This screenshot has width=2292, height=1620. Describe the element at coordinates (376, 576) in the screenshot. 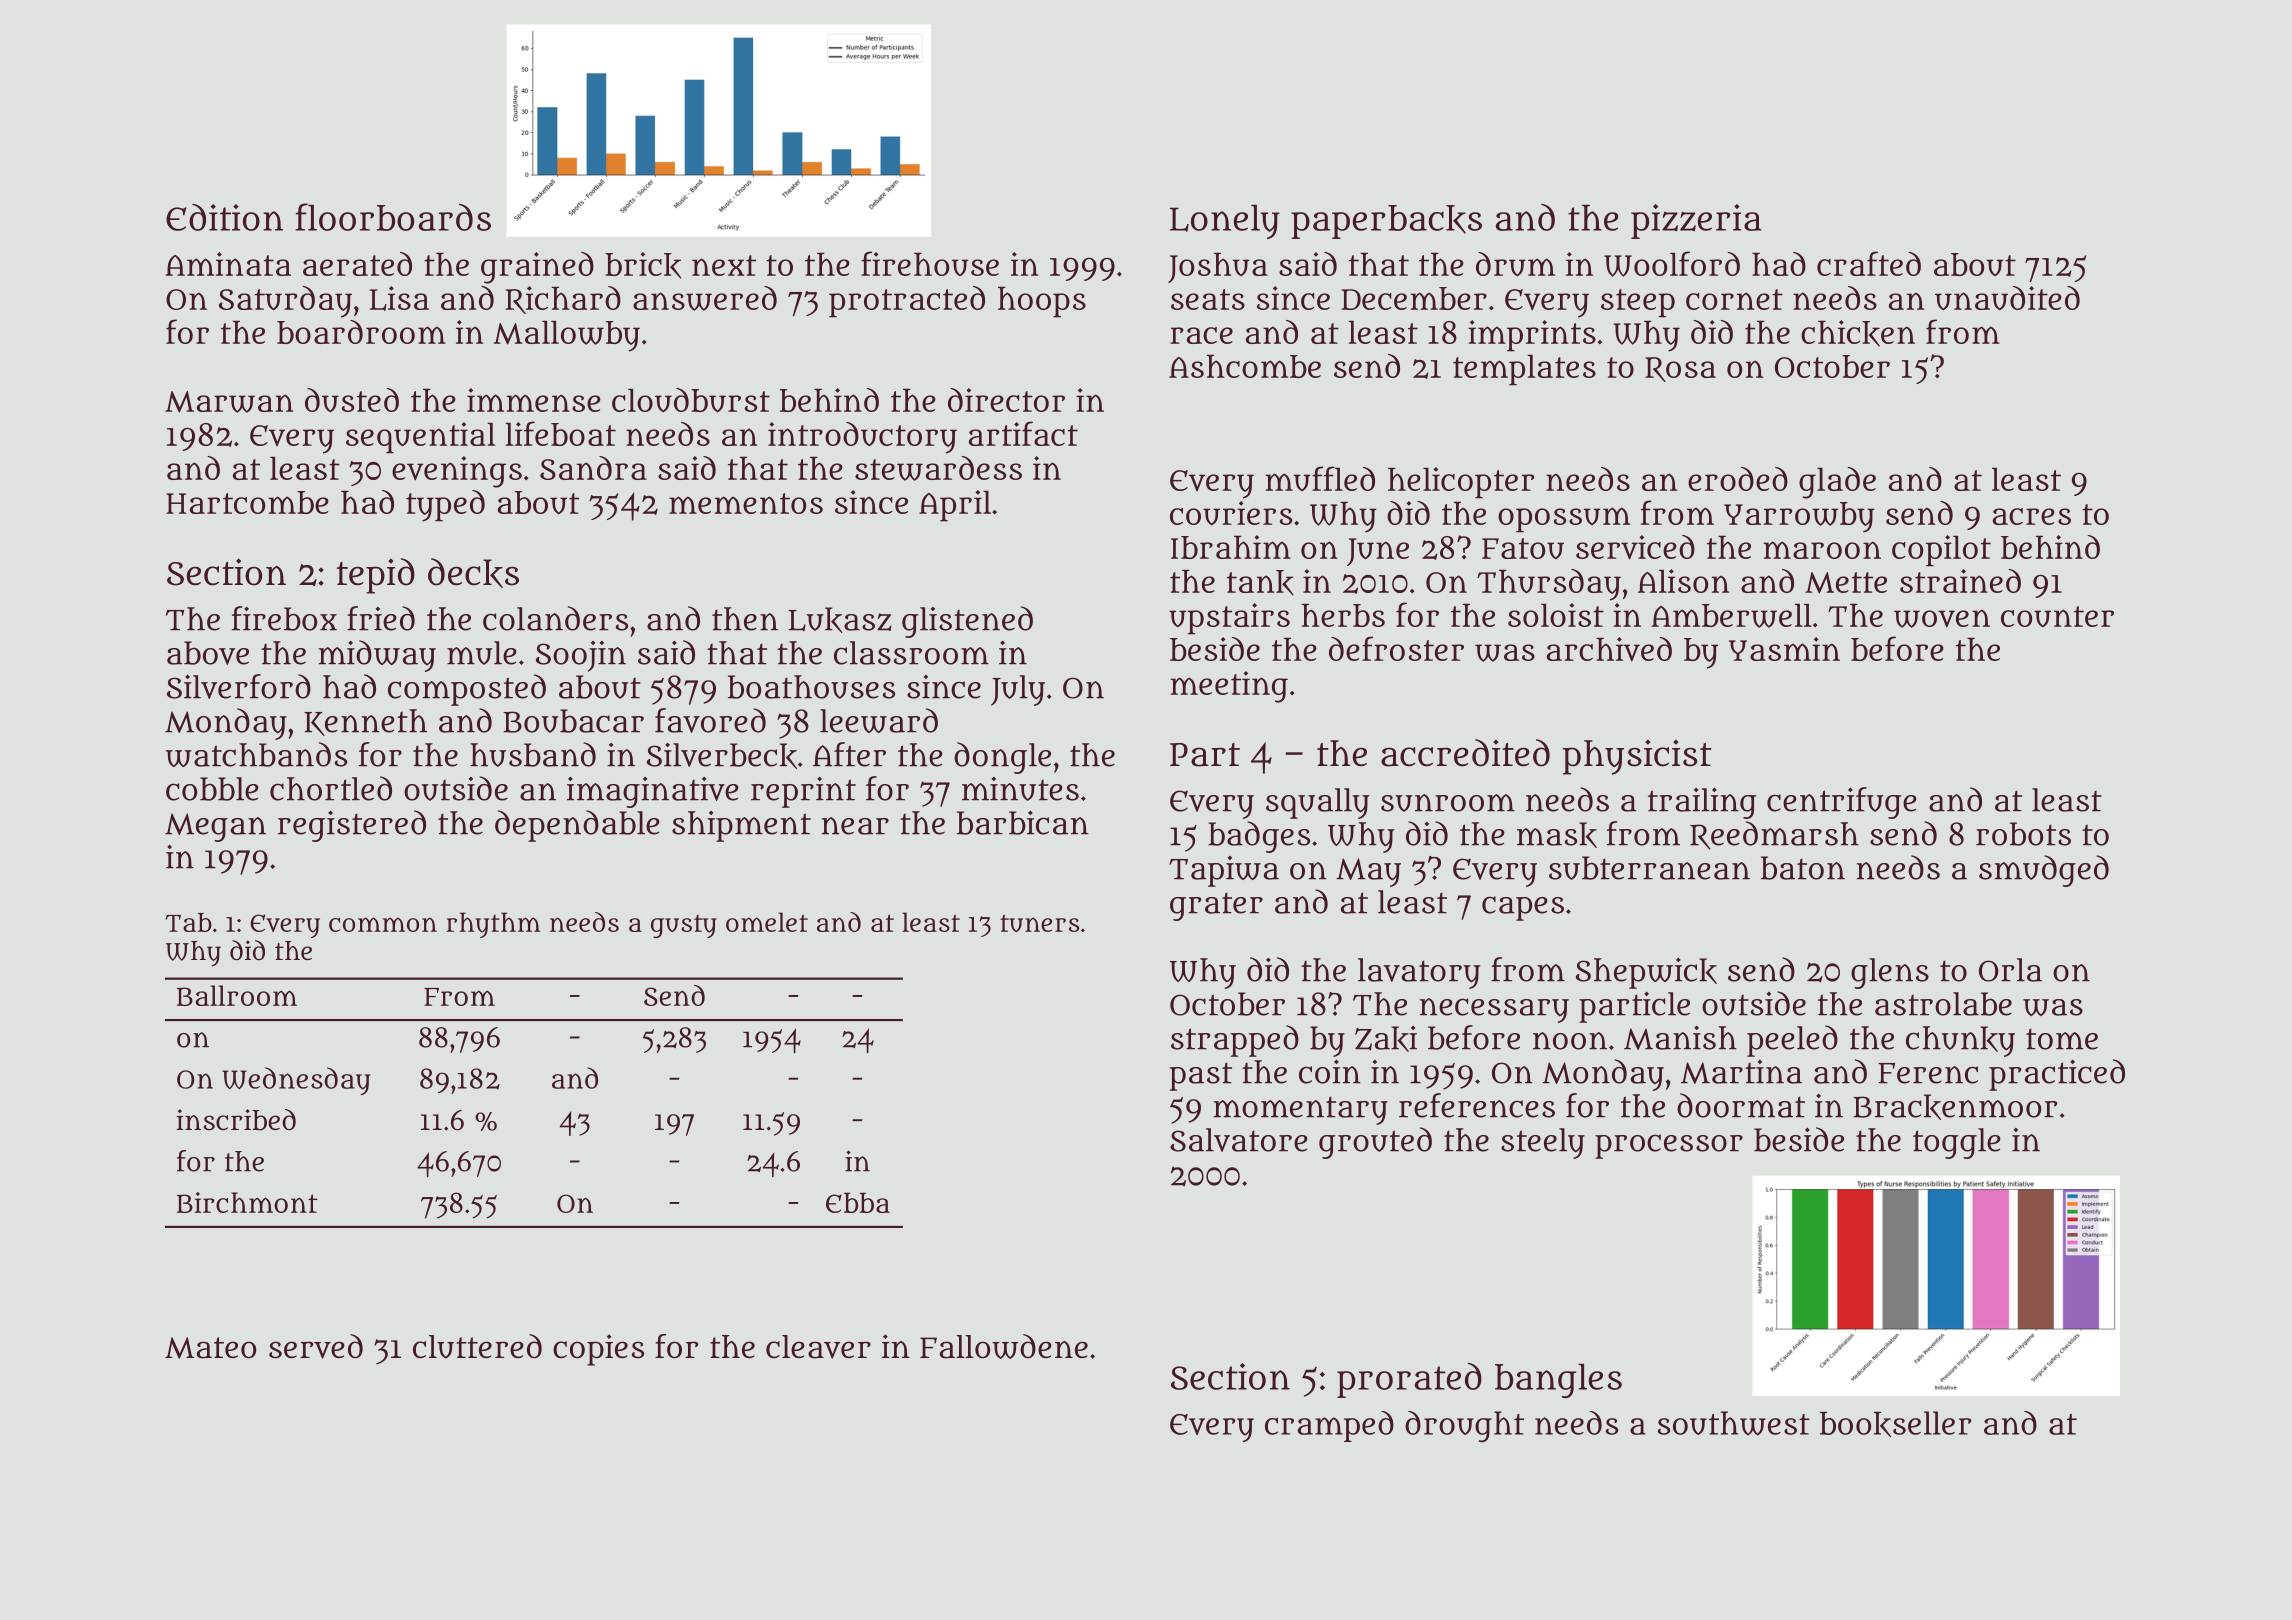

I see `tepid` at that location.
